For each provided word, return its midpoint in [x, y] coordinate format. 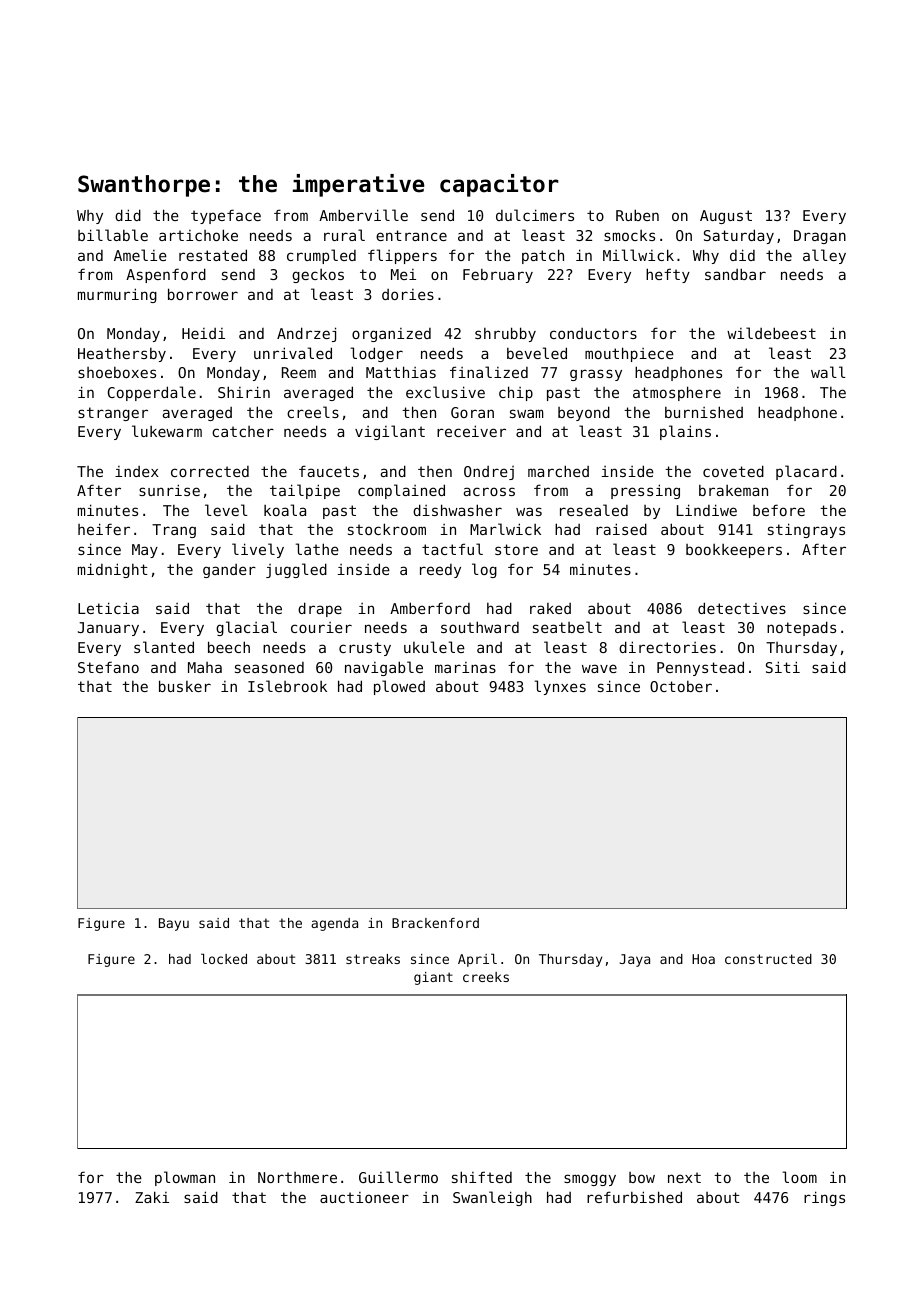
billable [113, 235]
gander [229, 571]
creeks [486, 977]
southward [480, 627]
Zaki [152, 1197]
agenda [334, 924]
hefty [668, 275]
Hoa [703, 959]
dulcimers [535, 215]
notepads [801, 628]
